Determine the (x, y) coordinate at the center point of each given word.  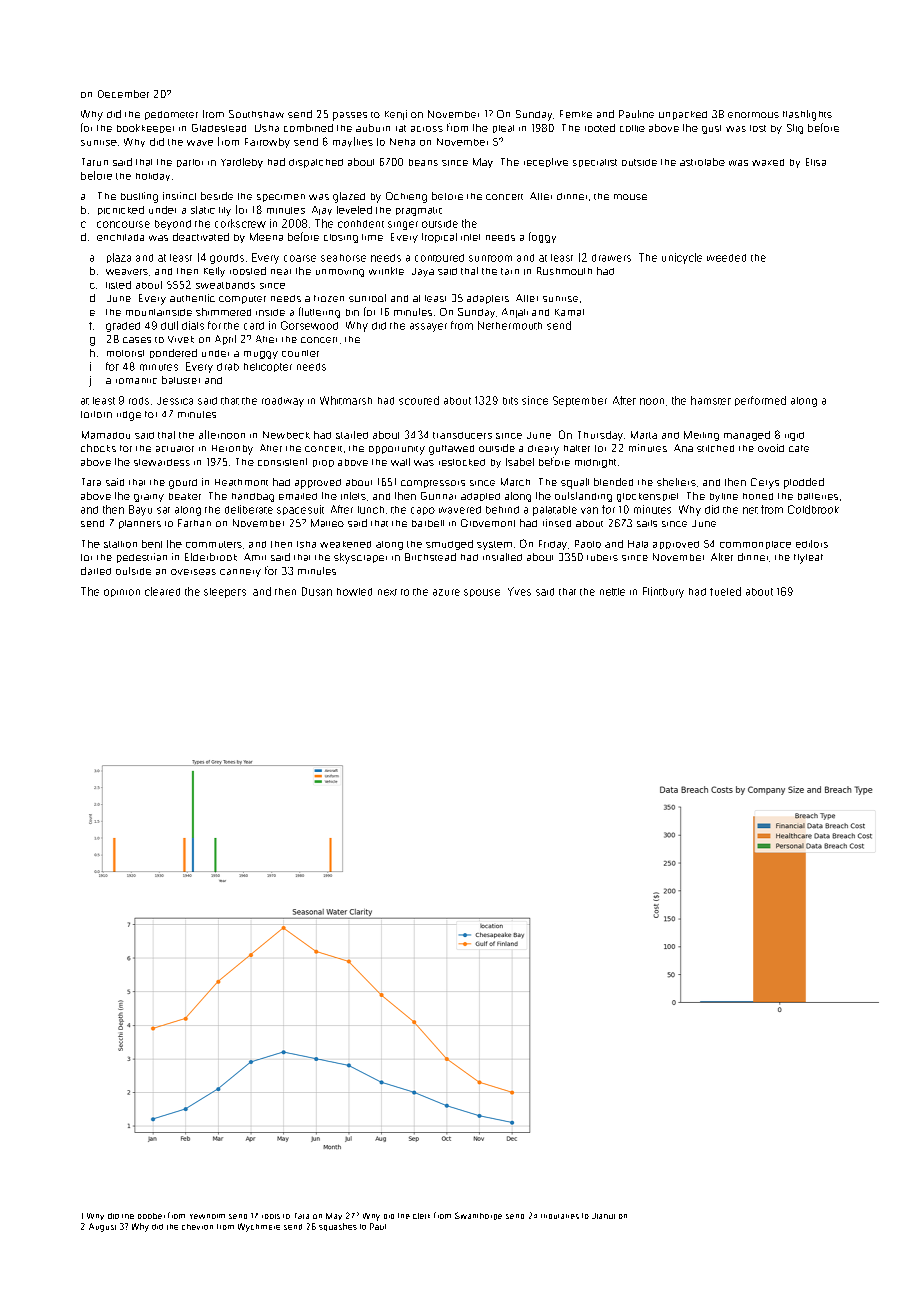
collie (632, 128)
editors (812, 544)
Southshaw (256, 114)
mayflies (353, 142)
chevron (197, 1227)
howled (354, 592)
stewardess (162, 462)
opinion (122, 593)
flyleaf (808, 559)
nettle (612, 592)
